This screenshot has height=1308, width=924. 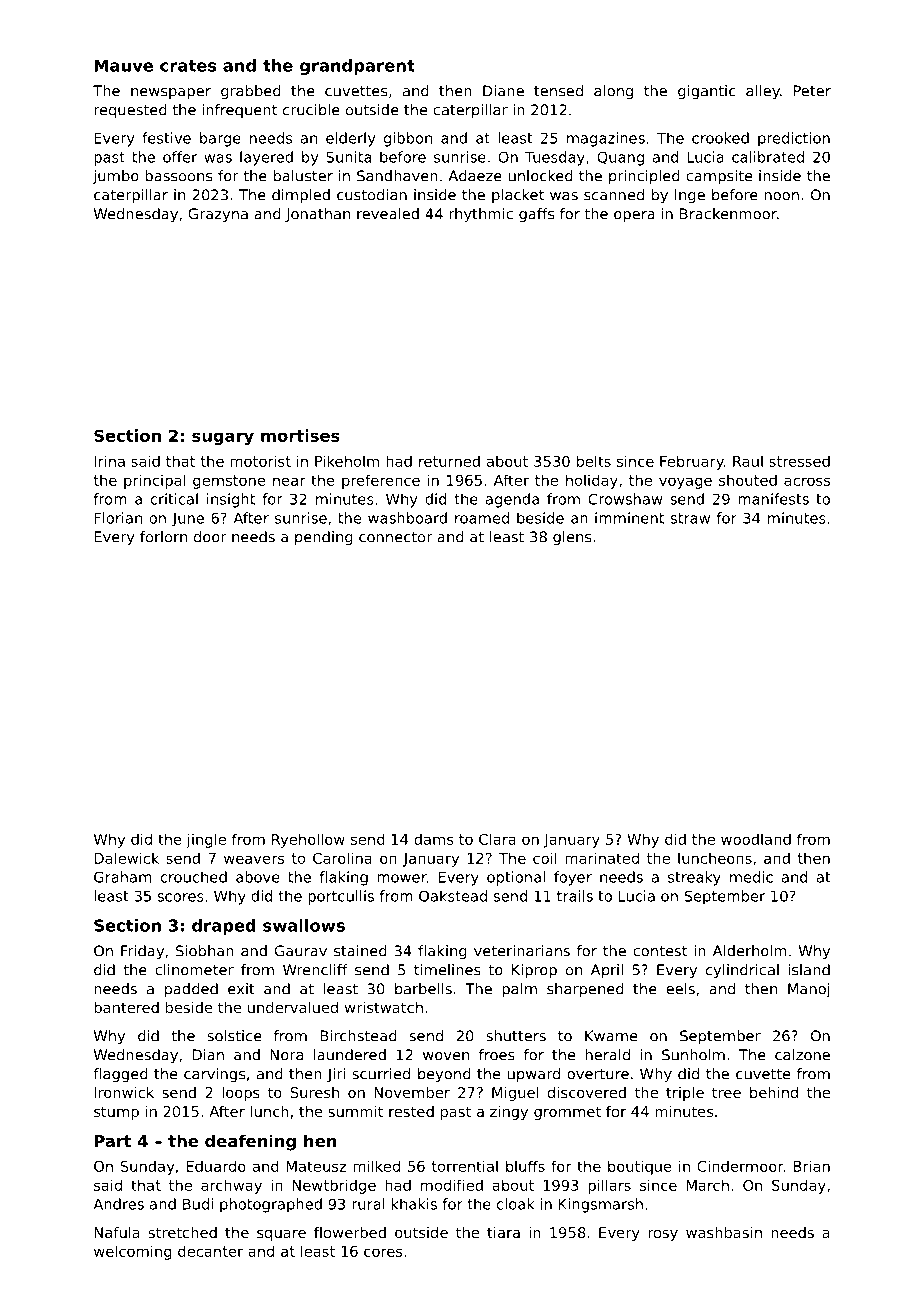 What do you see at coordinates (434, 839) in the screenshot?
I see `dams` at bounding box center [434, 839].
